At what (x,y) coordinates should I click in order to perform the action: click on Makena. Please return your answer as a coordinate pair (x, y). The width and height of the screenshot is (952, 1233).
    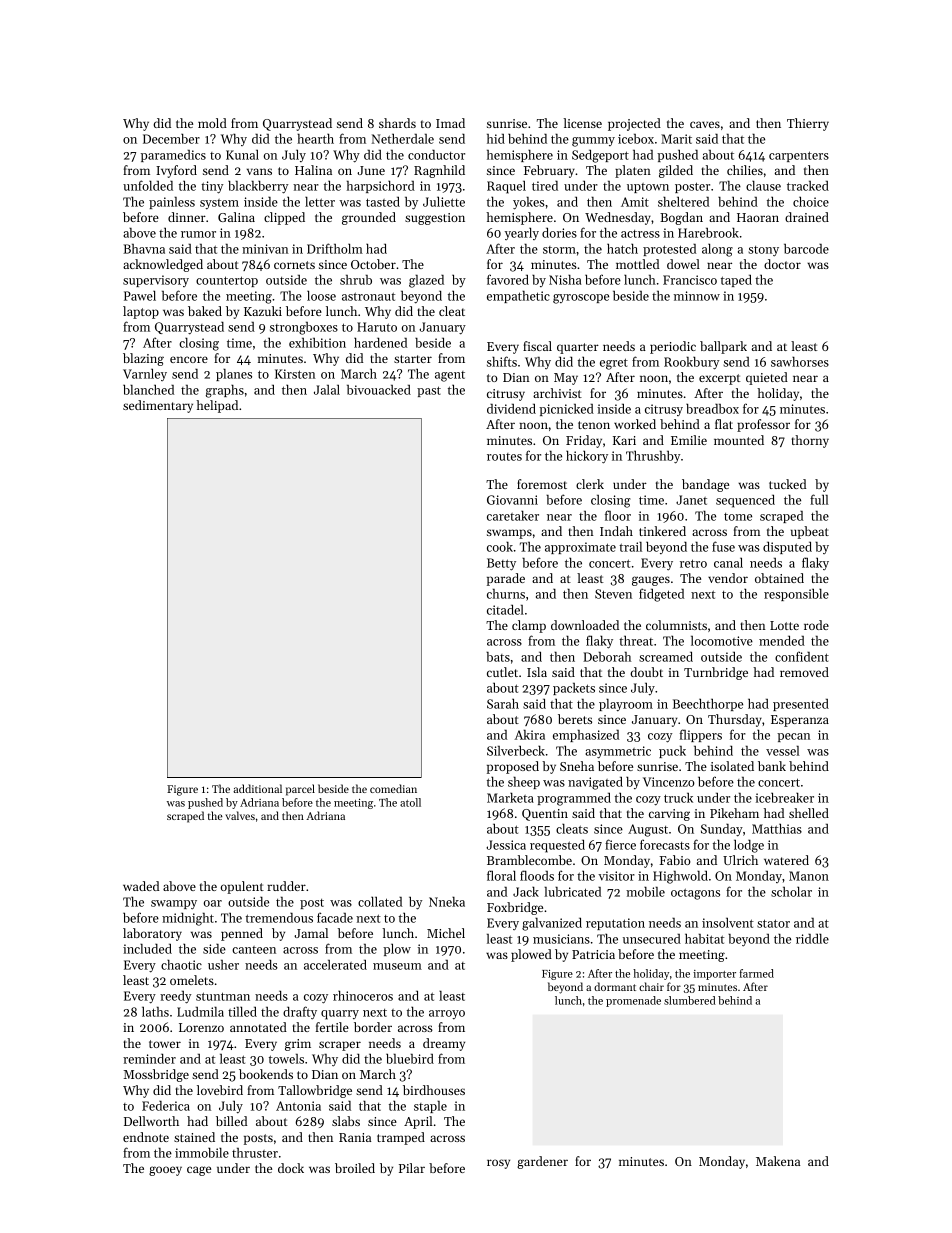
    Looking at the image, I should click on (778, 1161).
